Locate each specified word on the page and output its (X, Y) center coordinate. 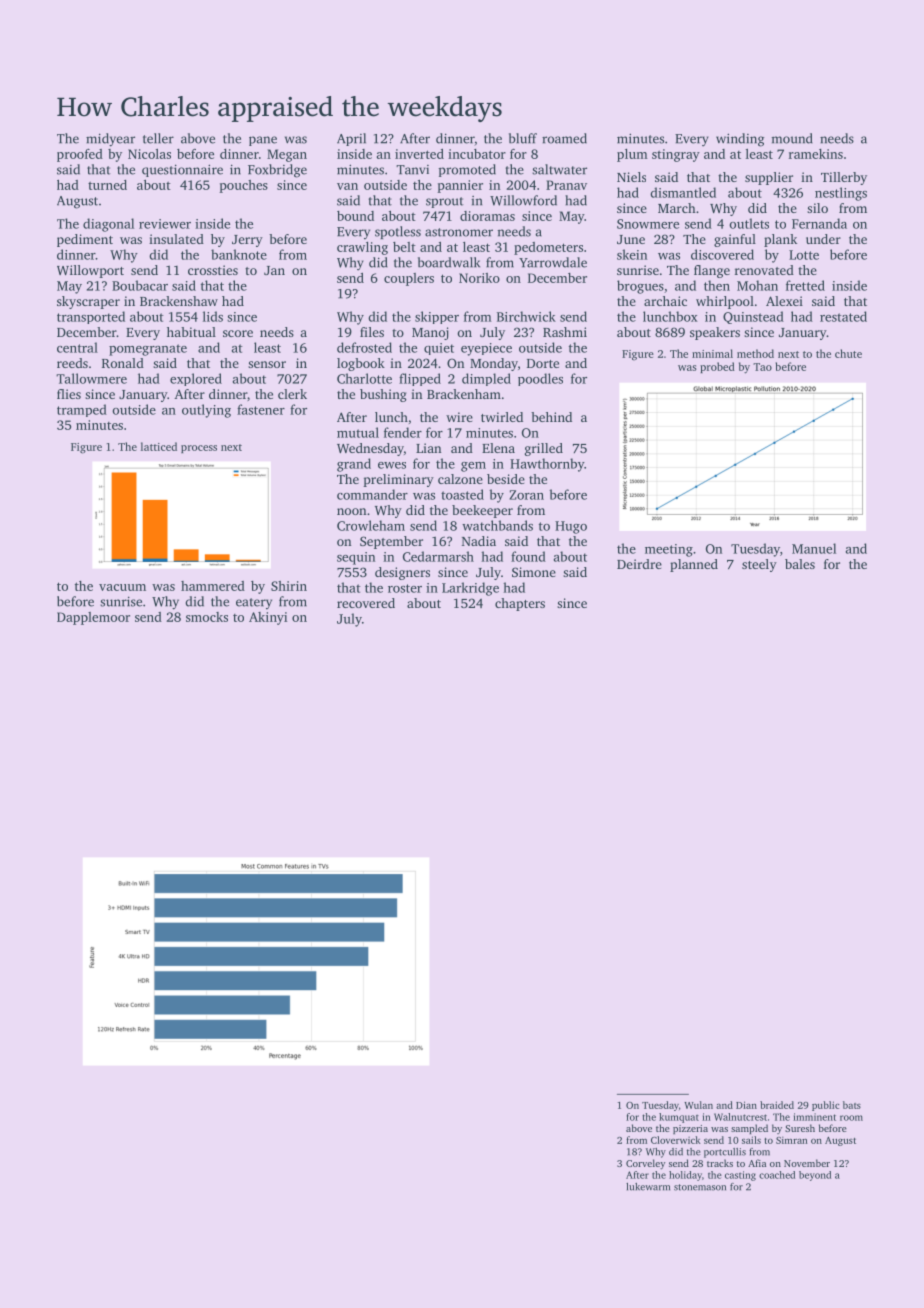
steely (759, 565)
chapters (520, 604)
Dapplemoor (93, 618)
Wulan (698, 1105)
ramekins (816, 154)
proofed (80, 155)
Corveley (645, 1164)
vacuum (122, 587)
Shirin (289, 586)
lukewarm (648, 1187)
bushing (383, 395)
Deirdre (639, 564)
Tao (762, 367)
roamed (564, 138)
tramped (82, 410)
